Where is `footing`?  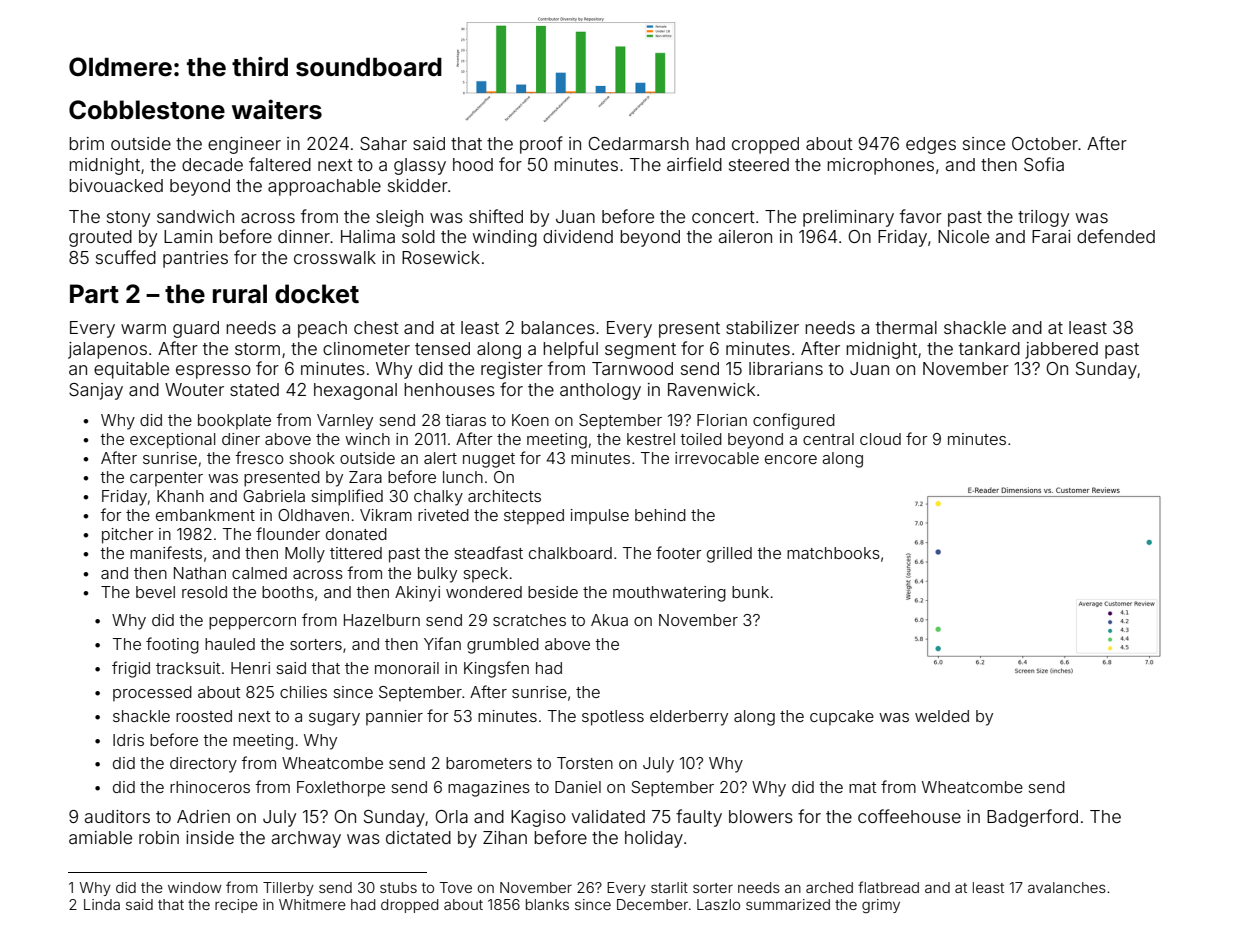
footing is located at coordinates (172, 645).
